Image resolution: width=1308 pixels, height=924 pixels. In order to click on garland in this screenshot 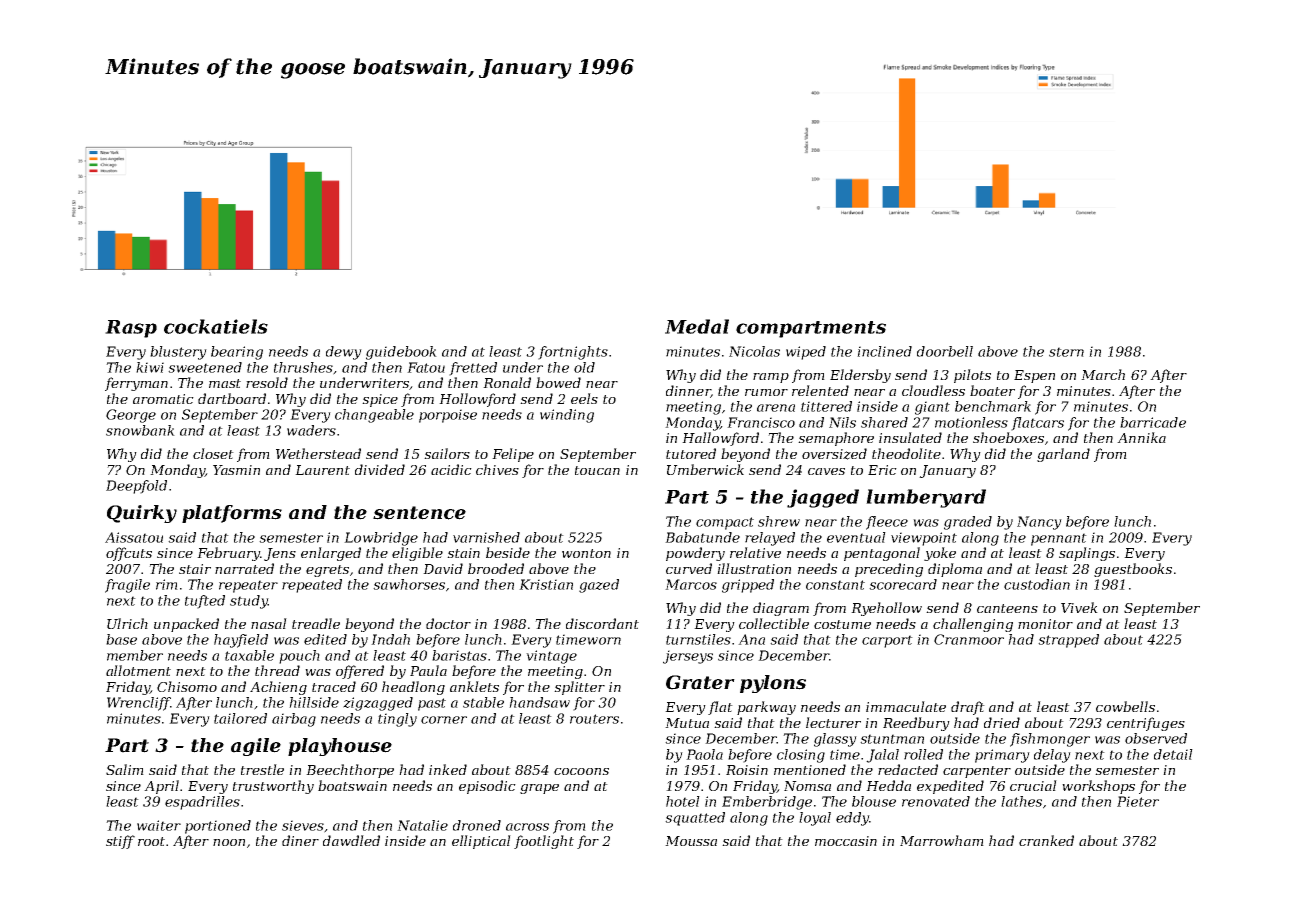, I will do `click(1063, 455)`.
